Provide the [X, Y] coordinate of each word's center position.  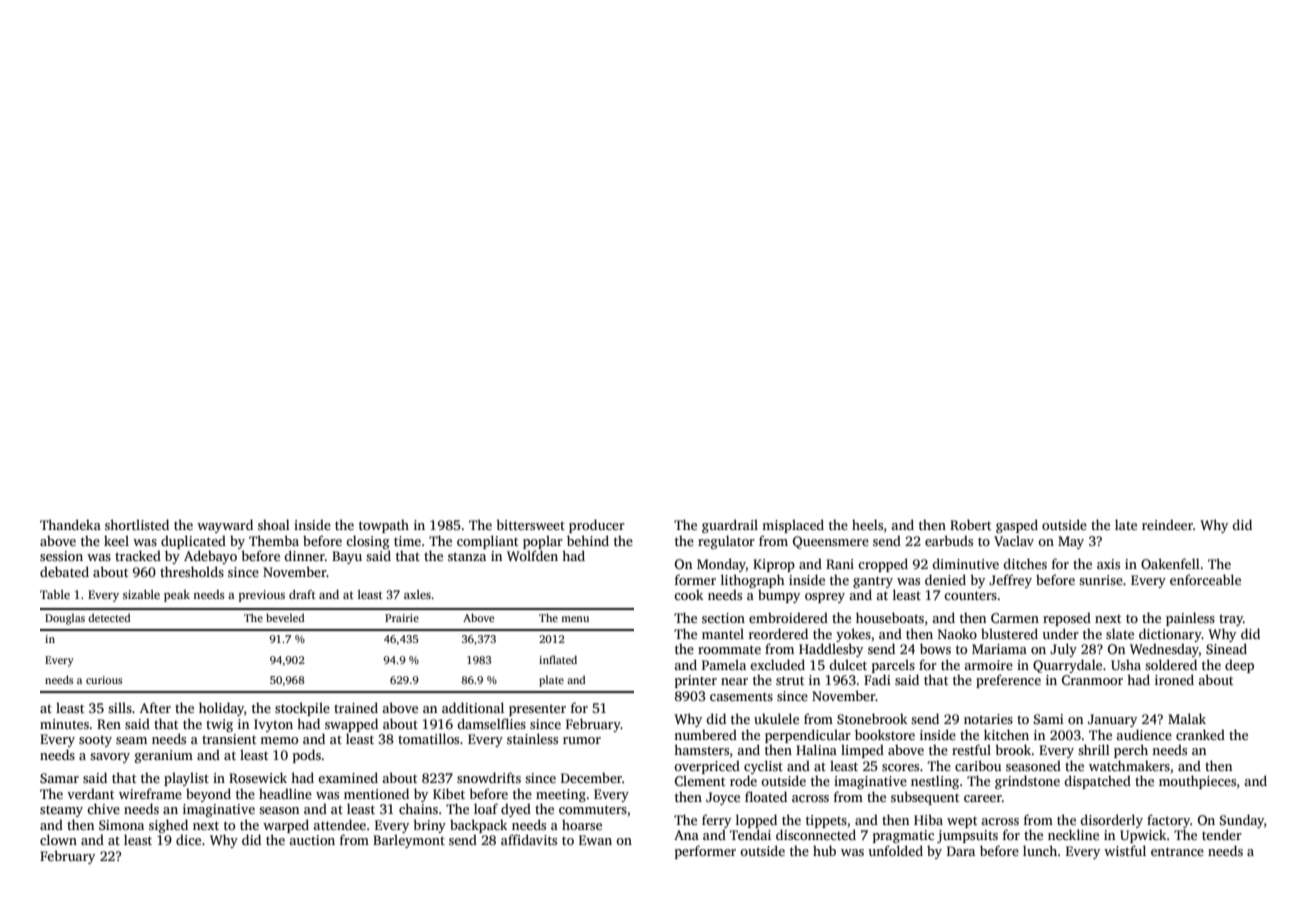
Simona [121, 825]
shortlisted [137, 524]
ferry [716, 821]
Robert [970, 524]
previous [262, 596]
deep [1239, 666]
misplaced [793, 526]
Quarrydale [1067, 666]
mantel [723, 633]
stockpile [302, 709]
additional [473, 707]
